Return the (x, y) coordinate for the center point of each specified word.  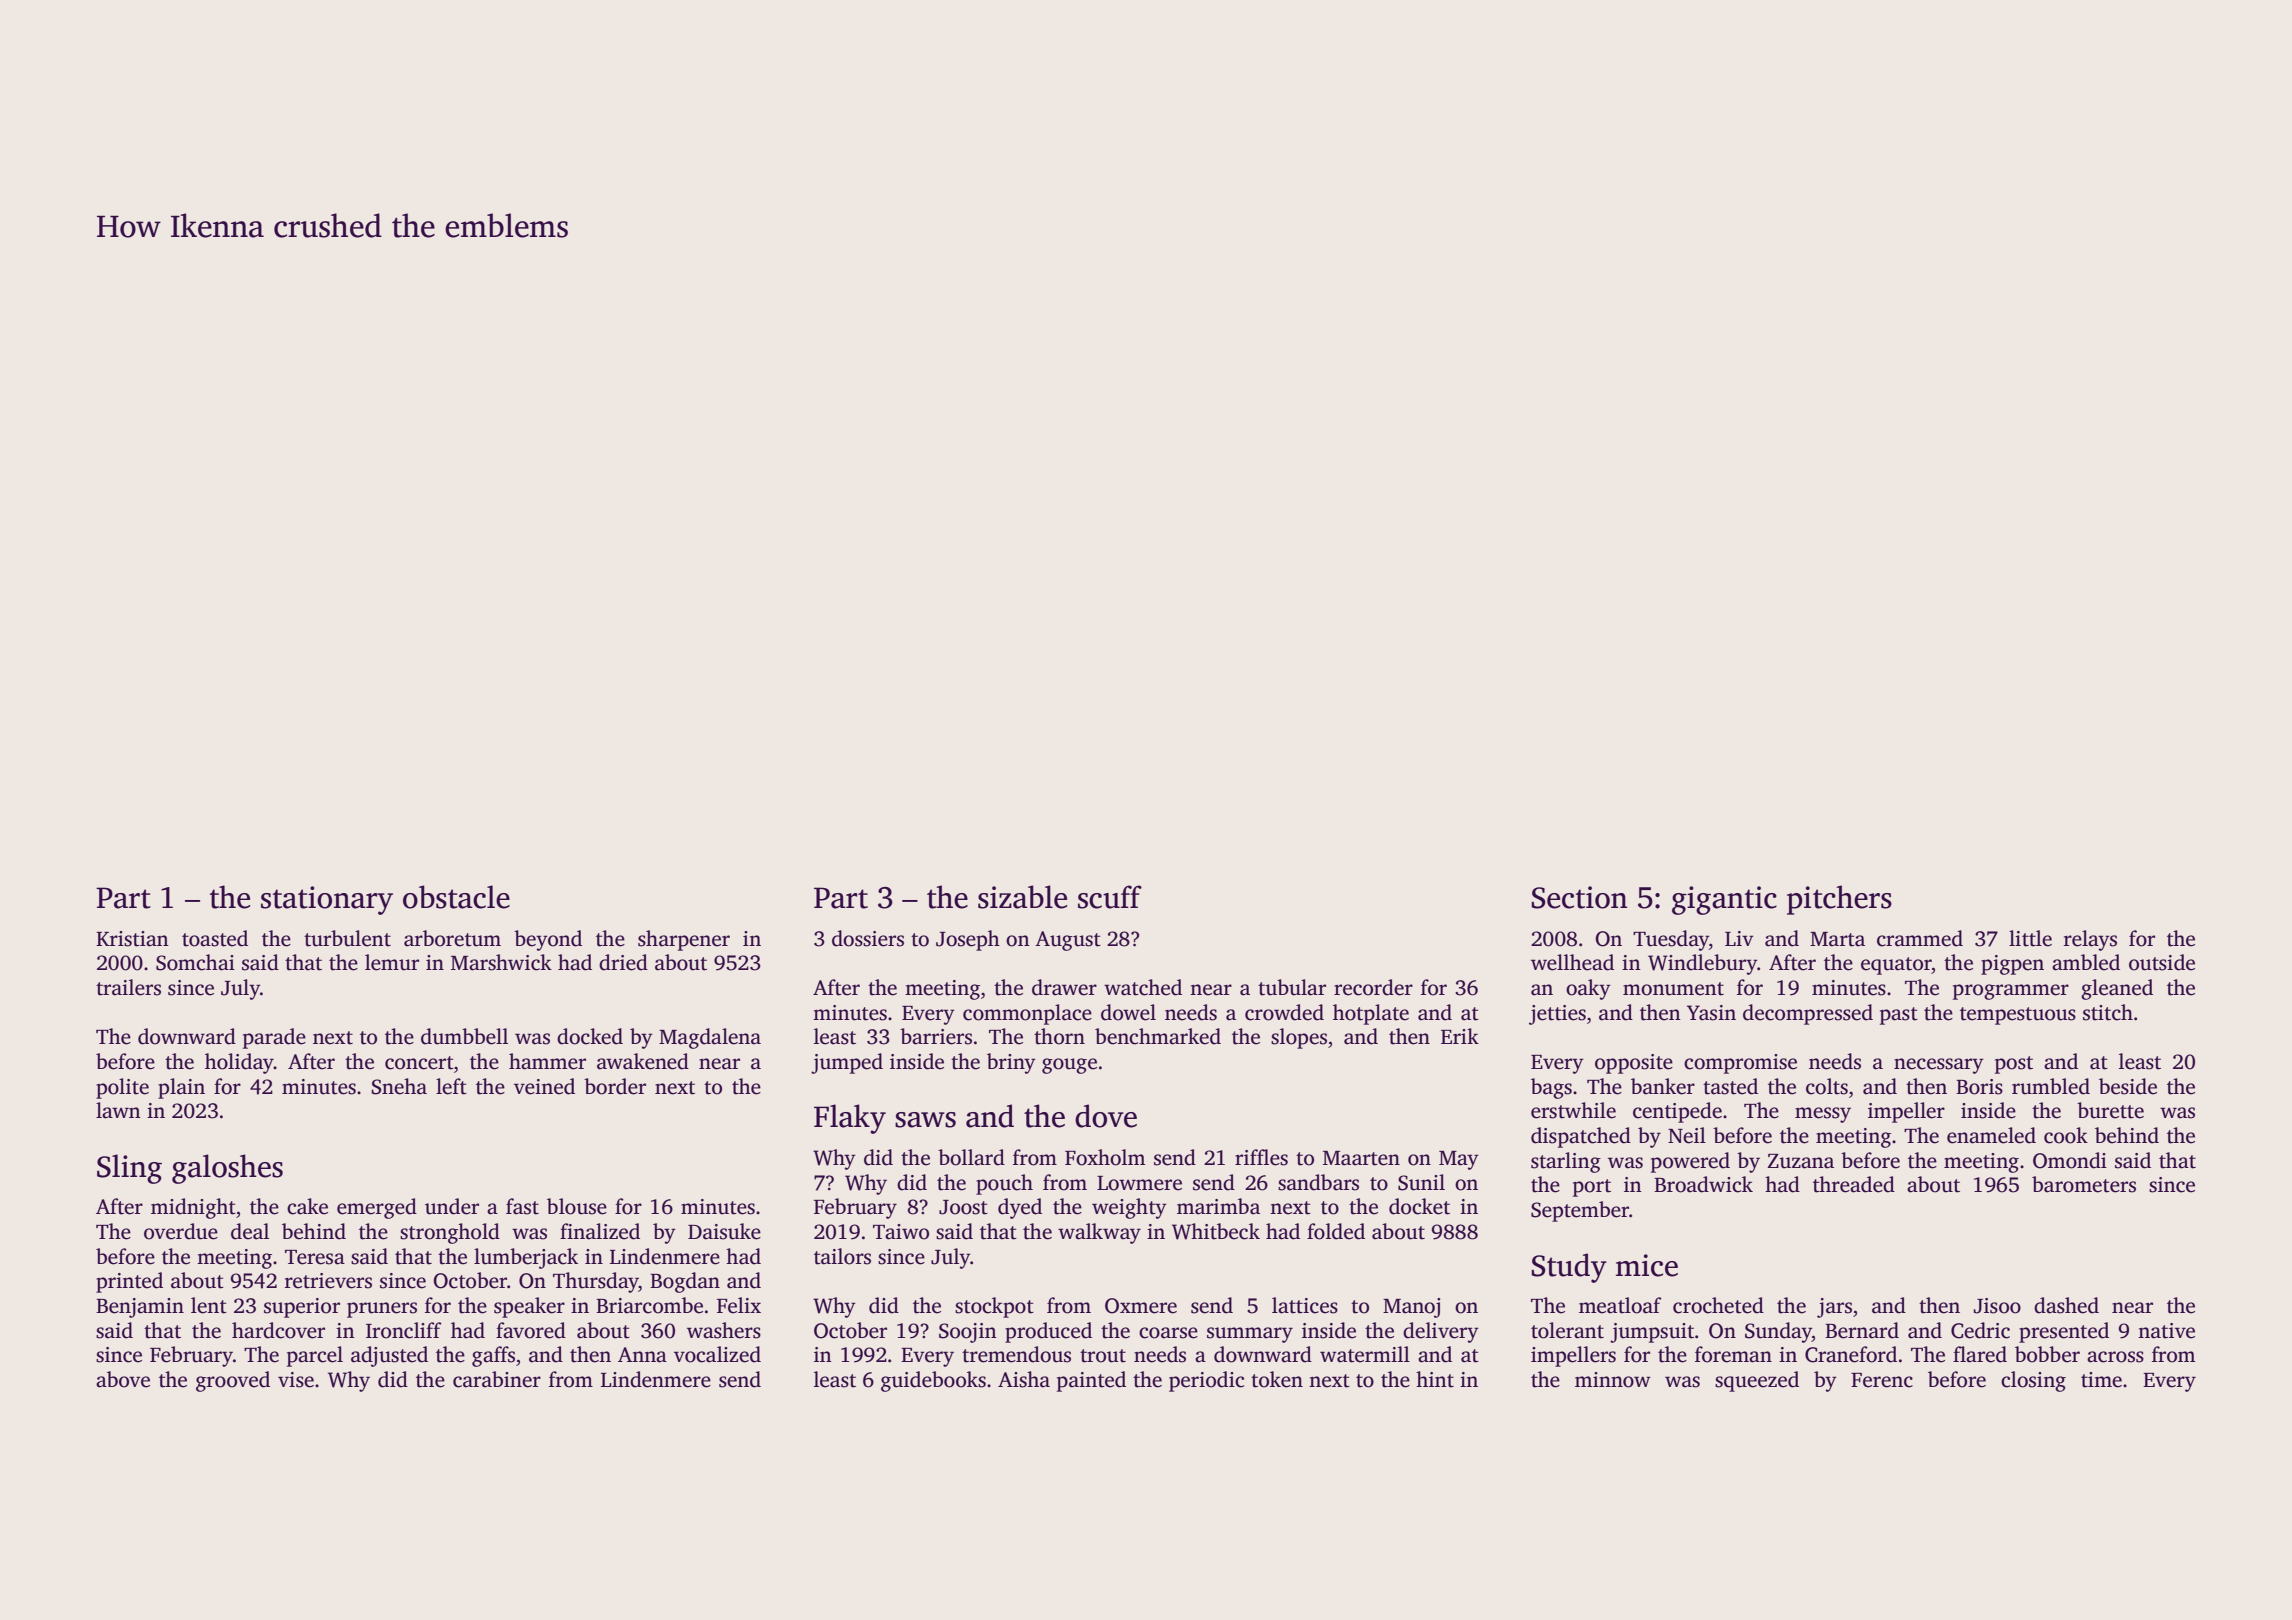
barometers (2084, 1184)
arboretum (452, 938)
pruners (382, 1310)
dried (623, 962)
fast (522, 1206)
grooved (233, 1381)
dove (1106, 1116)
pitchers (1839, 900)
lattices (1305, 1305)
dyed (1020, 1208)
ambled (2086, 962)
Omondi (2070, 1160)
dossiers (868, 938)
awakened (643, 1061)
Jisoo (1997, 1306)
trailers (128, 987)
